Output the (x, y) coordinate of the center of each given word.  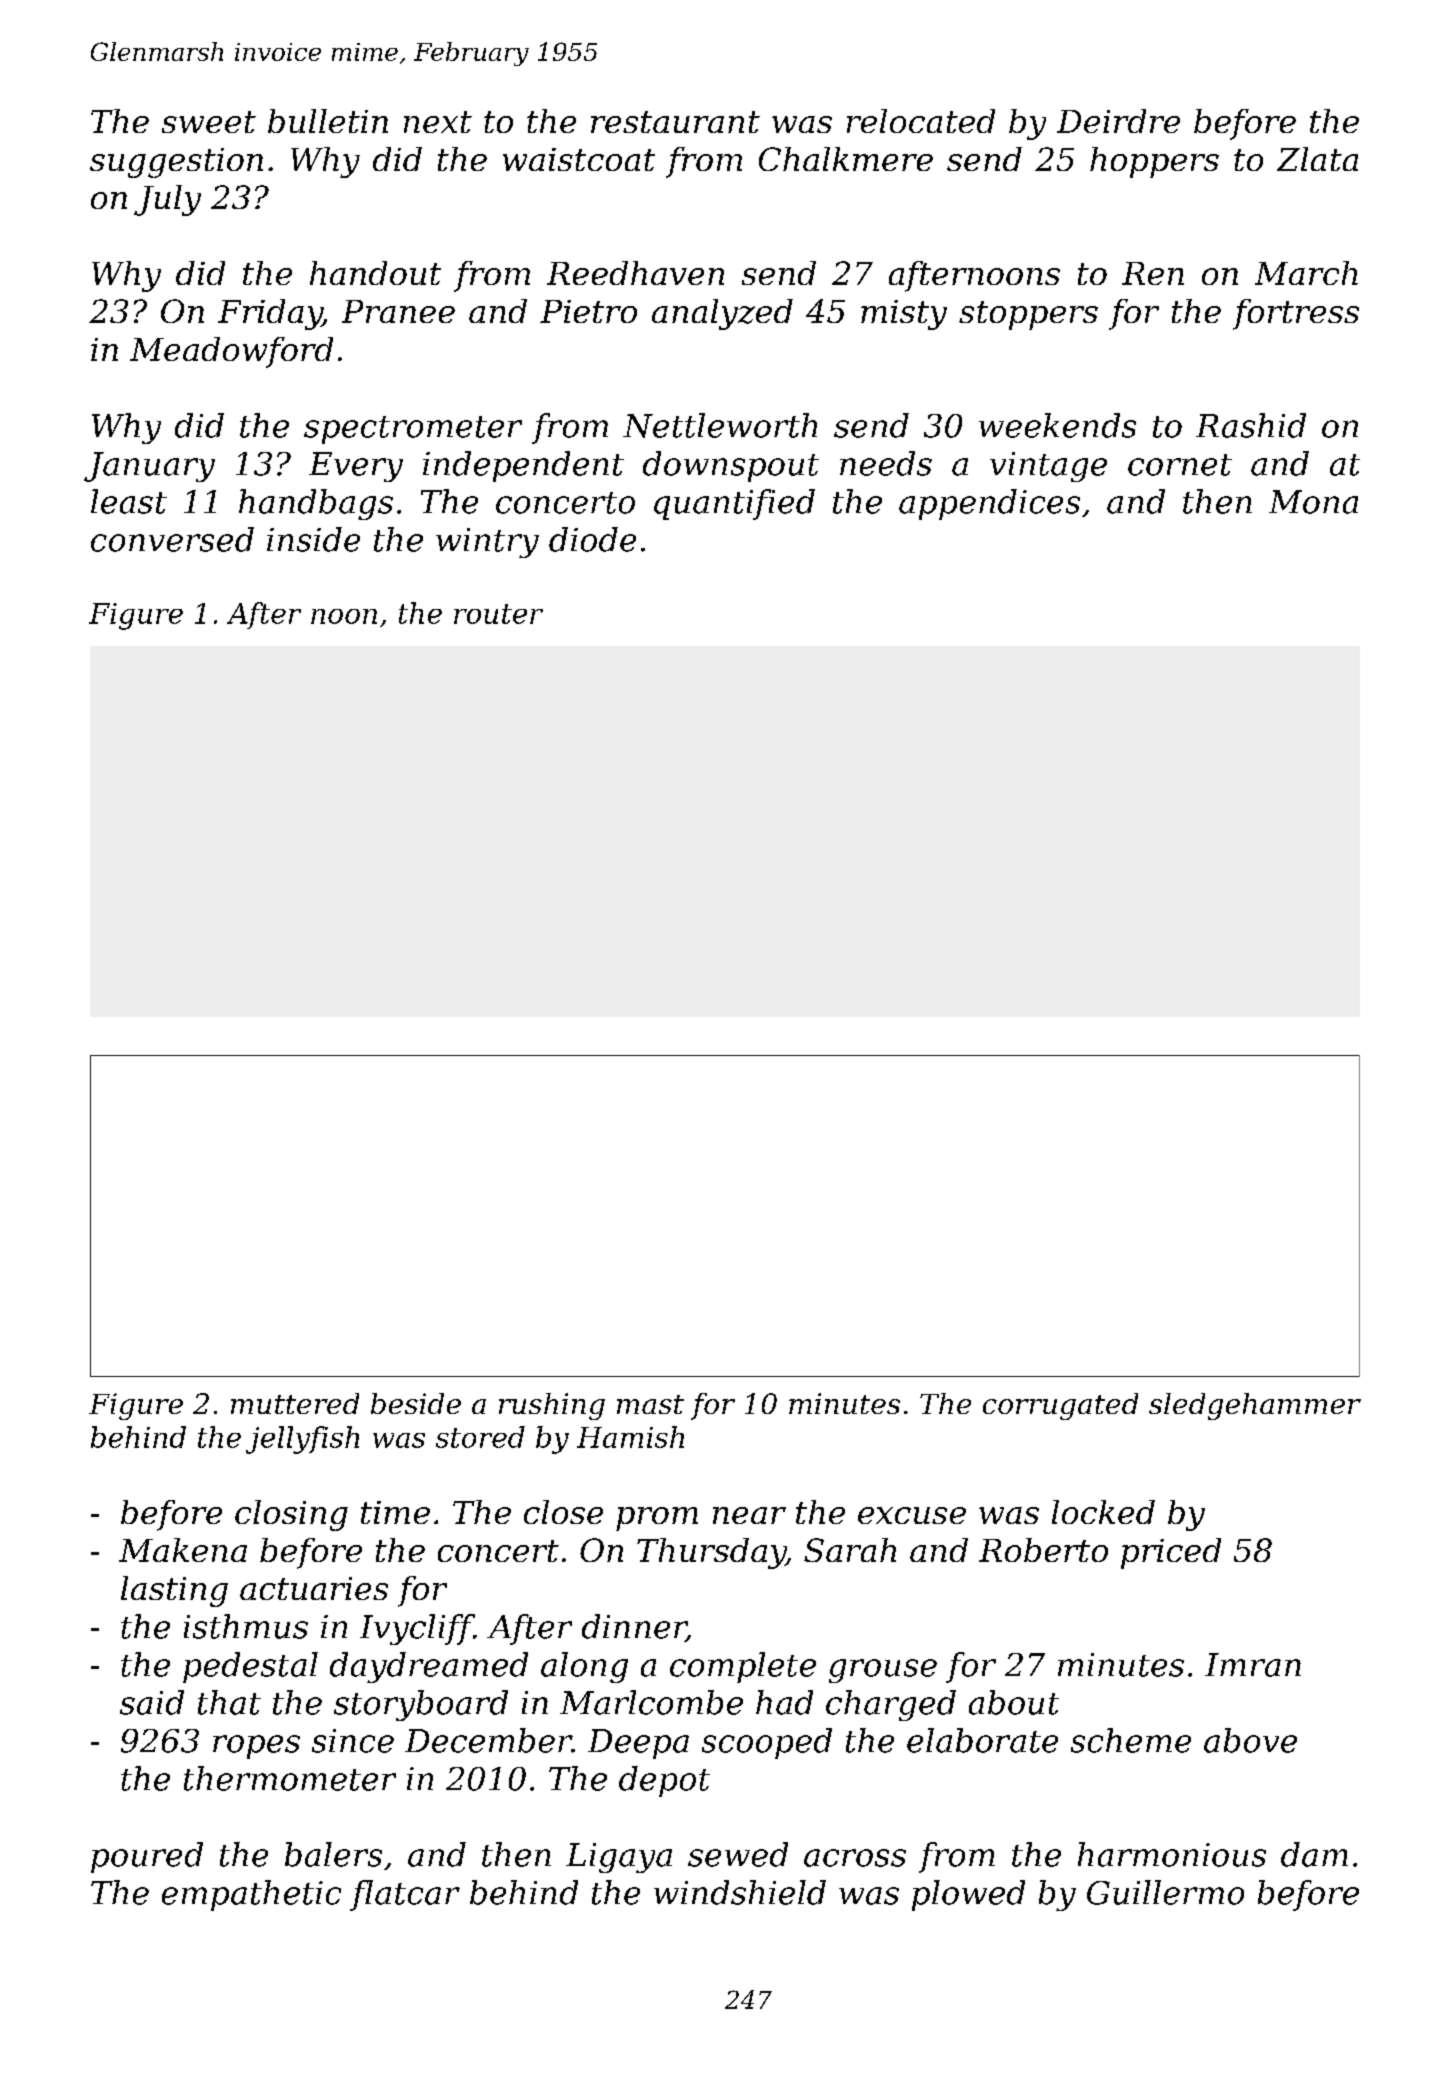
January (149, 467)
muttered (295, 1403)
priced (1171, 1553)
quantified (734, 504)
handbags (316, 504)
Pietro (588, 311)
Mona (1313, 502)
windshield (740, 1892)
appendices (989, 504)
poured (147, 1857)
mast (650, 1404)
